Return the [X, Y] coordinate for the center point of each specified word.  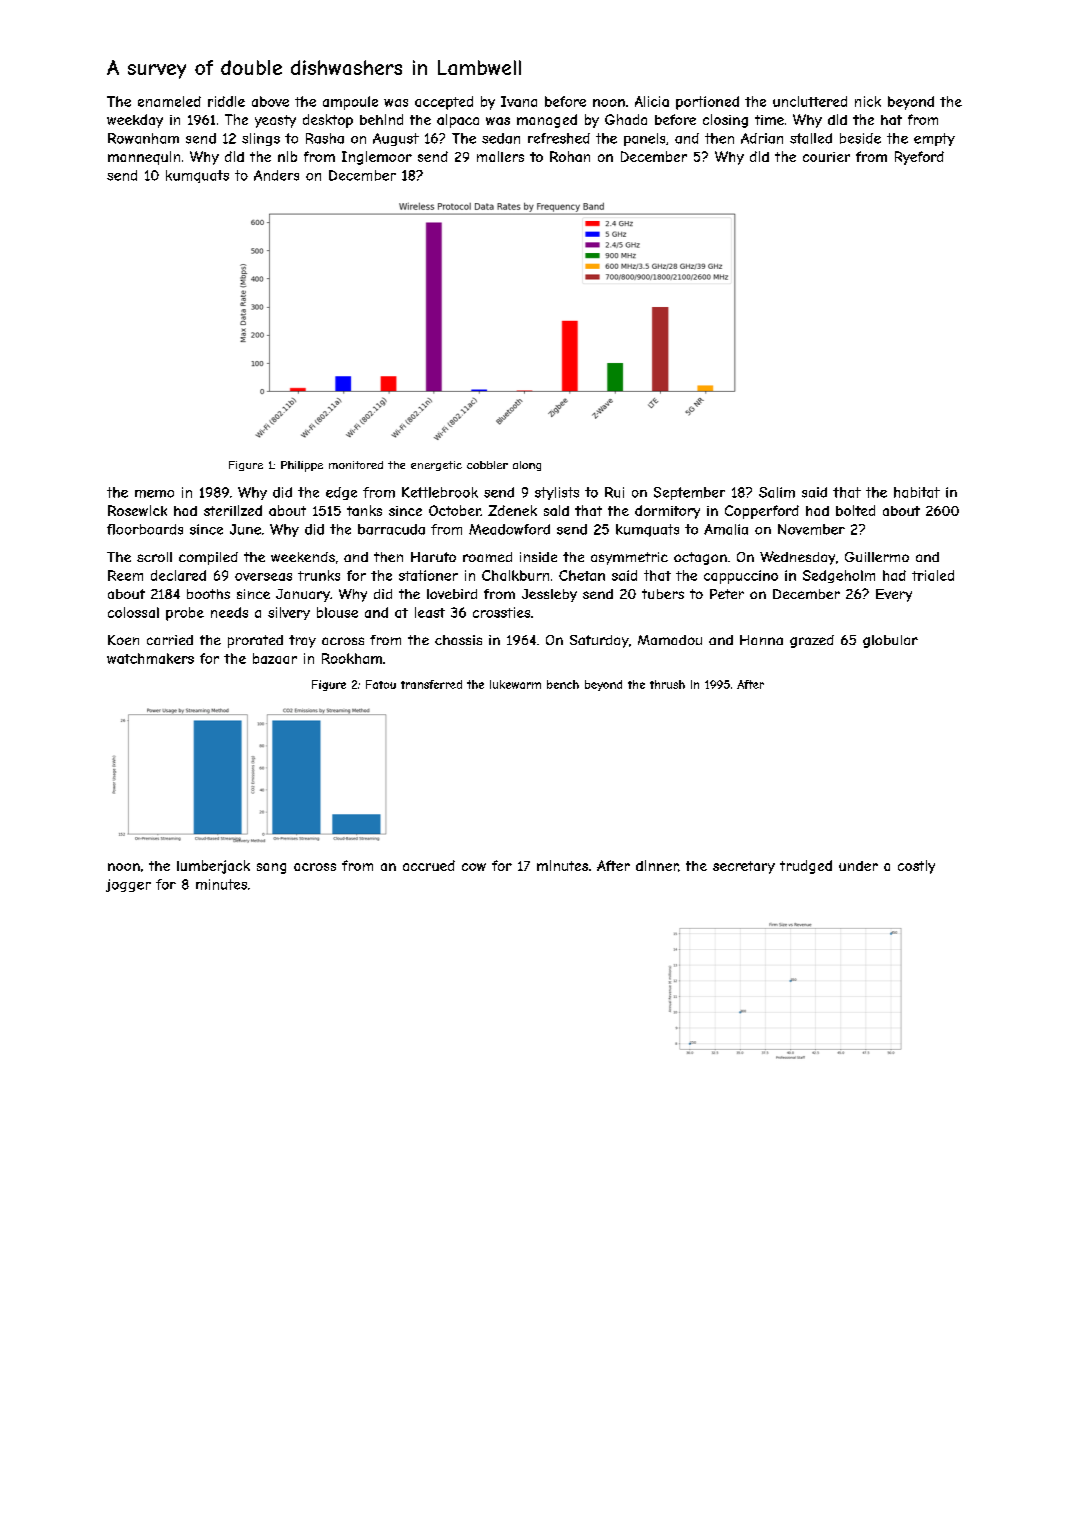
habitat [917, 492]
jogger [128, 885]
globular [890, 641]
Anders [276, 175]
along [527, 466]
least [430, 612]
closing [725, 121]
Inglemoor [377, 158]
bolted [855, 510]
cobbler [487, 465]
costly [916, 867]
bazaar [275, 658]
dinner [657, 865]
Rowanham [143, 138]
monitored [356, 465]
